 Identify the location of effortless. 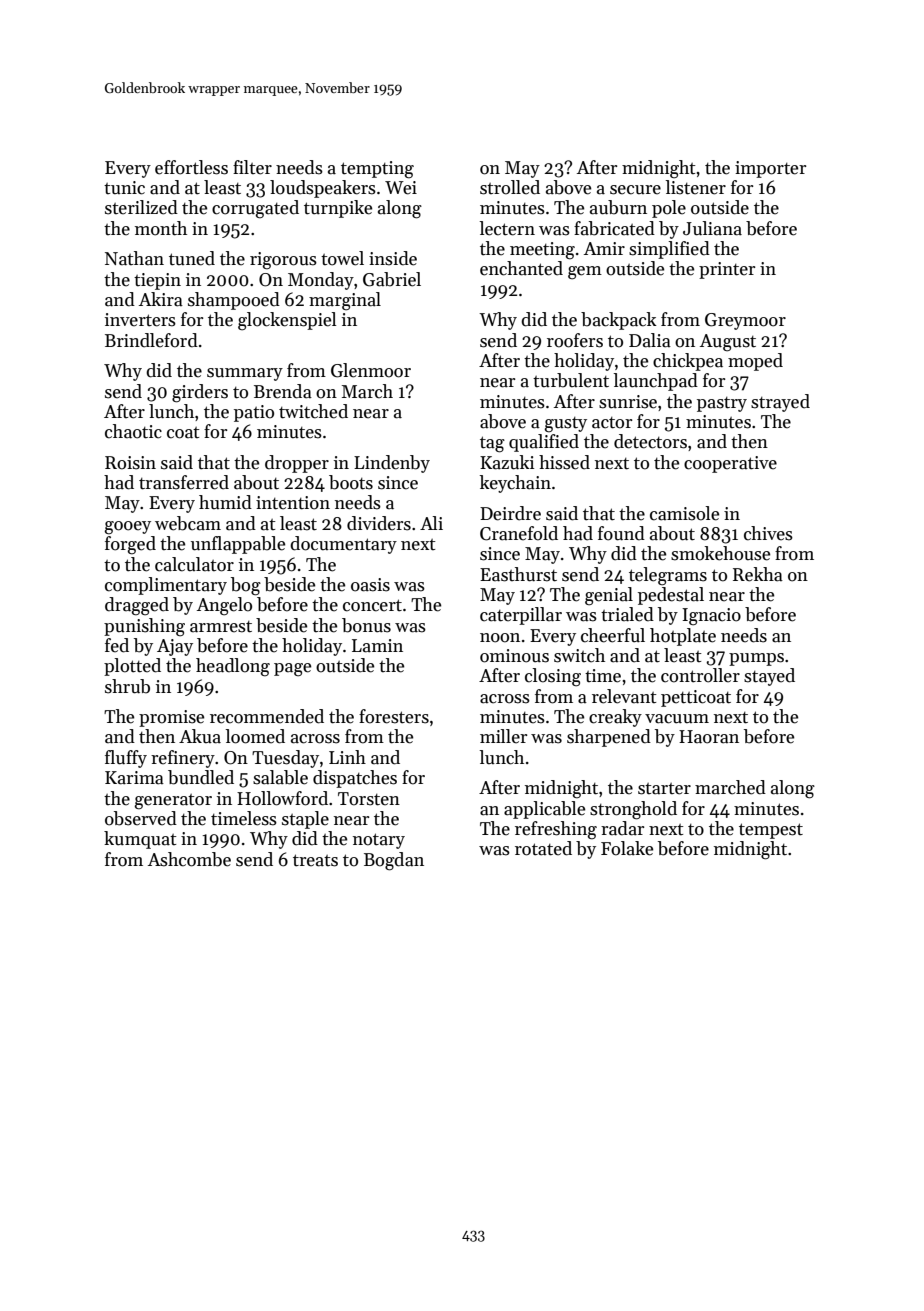
(191, 167).
